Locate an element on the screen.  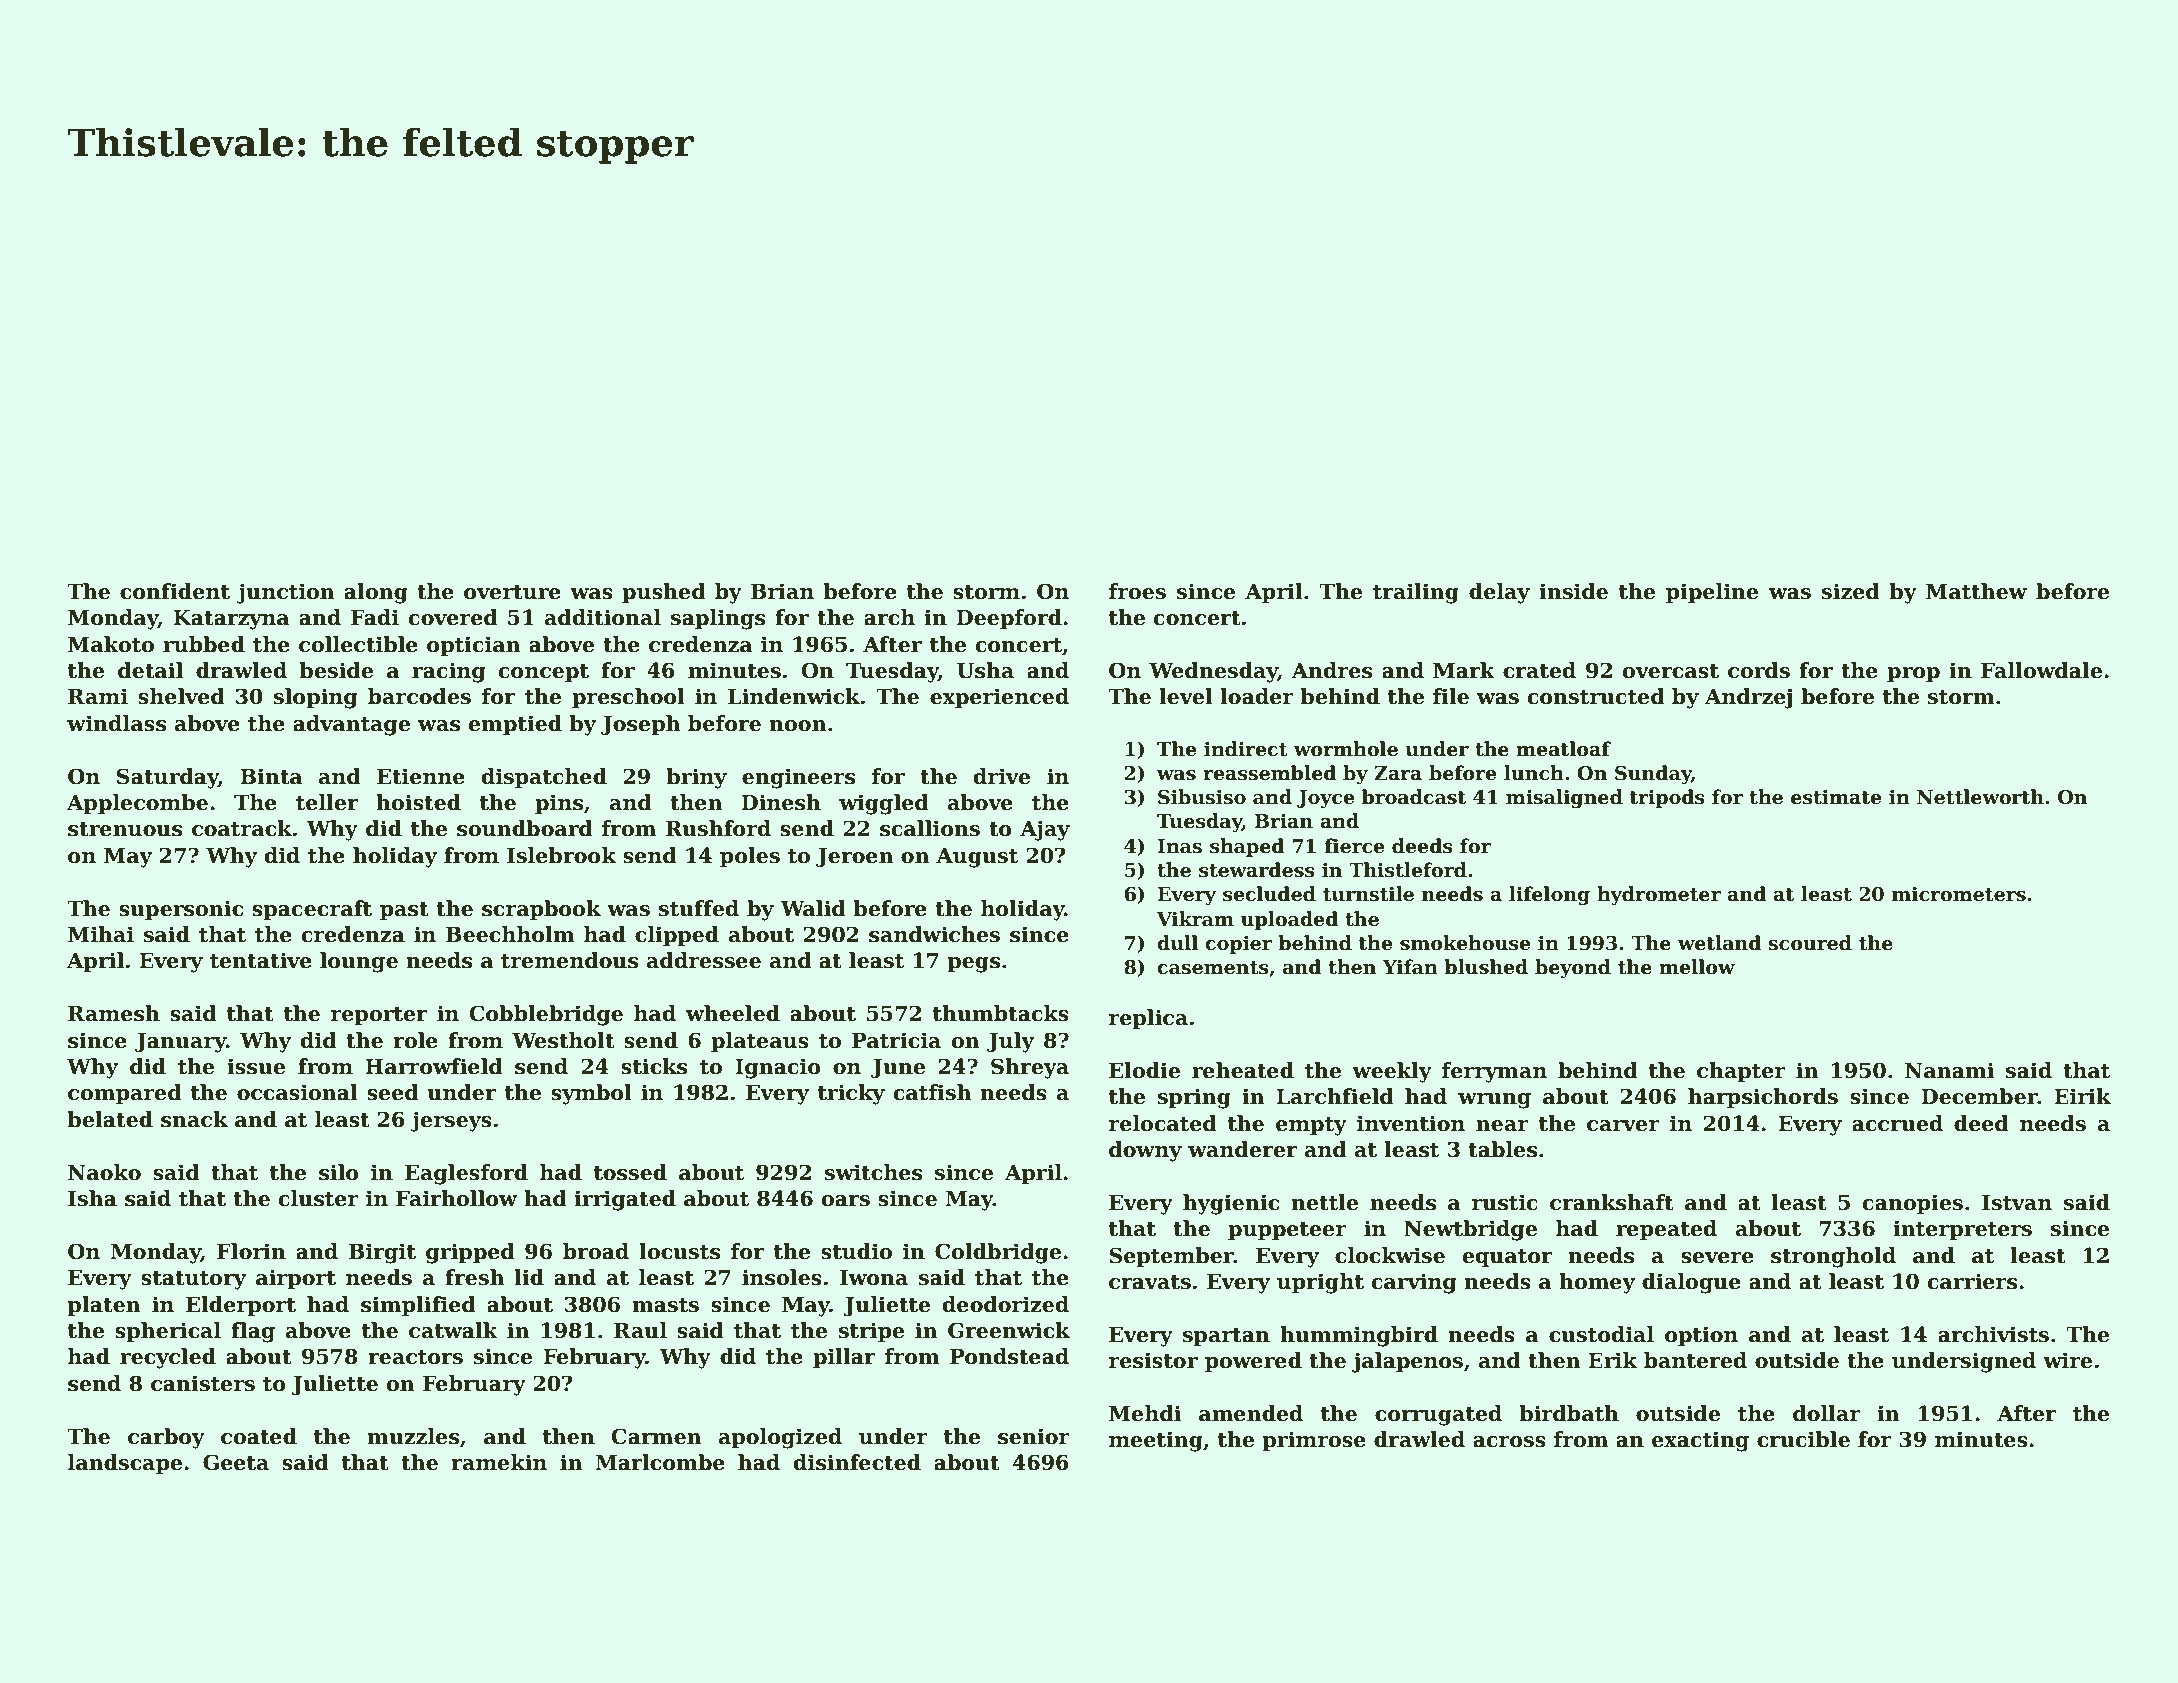
airport is located at coordinates (296, 1279).
